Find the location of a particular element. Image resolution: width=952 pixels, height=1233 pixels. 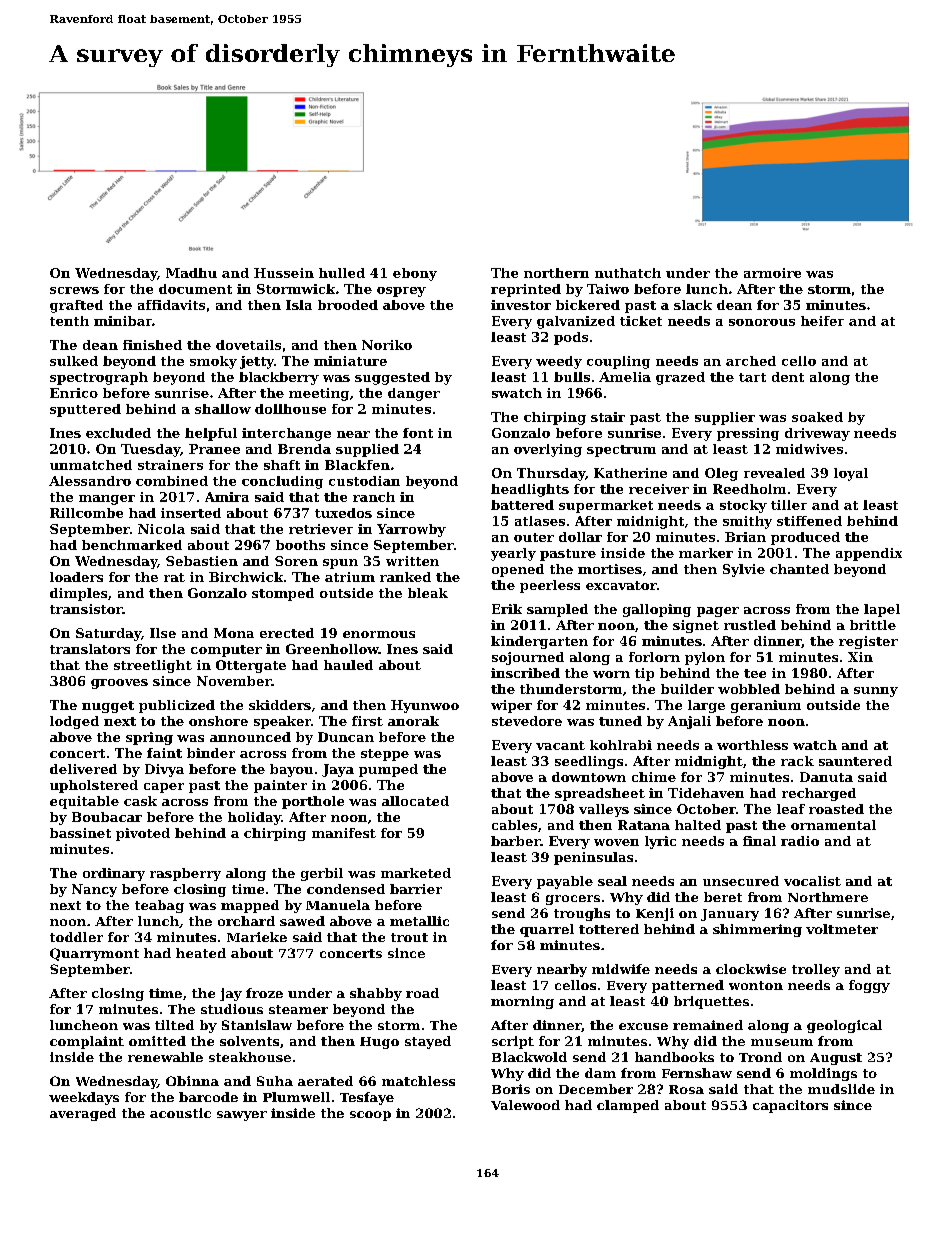

chanted is located at coordinates (799, 569).
